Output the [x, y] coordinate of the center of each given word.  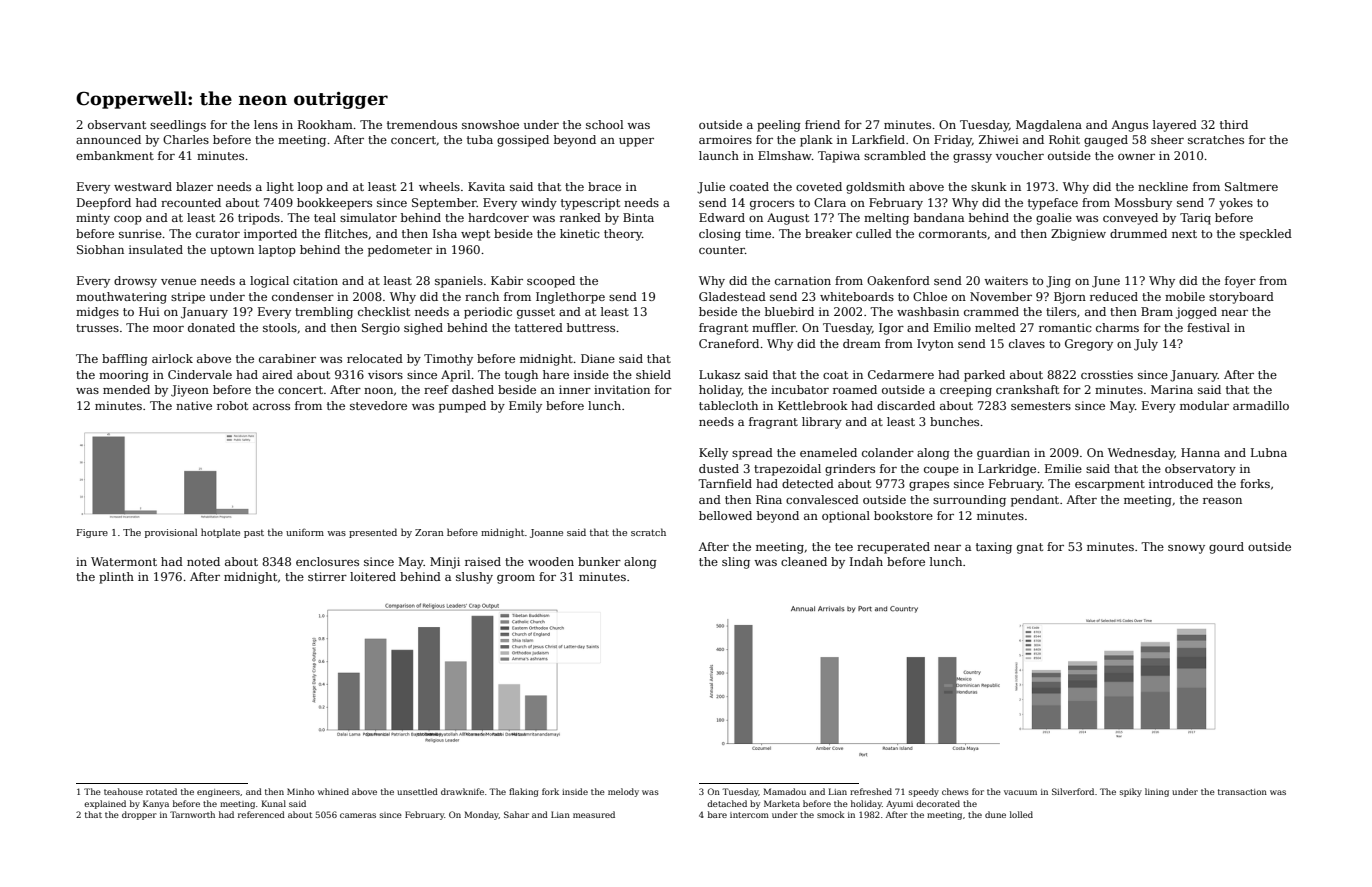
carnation [803, 280]
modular [1204, 405]
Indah [866, 561]
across [271, 407]
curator [218, 234]
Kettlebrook [813, 405]
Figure [92, 533]
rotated [161, 791]
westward [143, 186]
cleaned [804, 561]
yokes [1236, 204]
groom [516, 579]
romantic [1065, 327]
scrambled [895, 155]
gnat [1030, 548]
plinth [116, 578]
